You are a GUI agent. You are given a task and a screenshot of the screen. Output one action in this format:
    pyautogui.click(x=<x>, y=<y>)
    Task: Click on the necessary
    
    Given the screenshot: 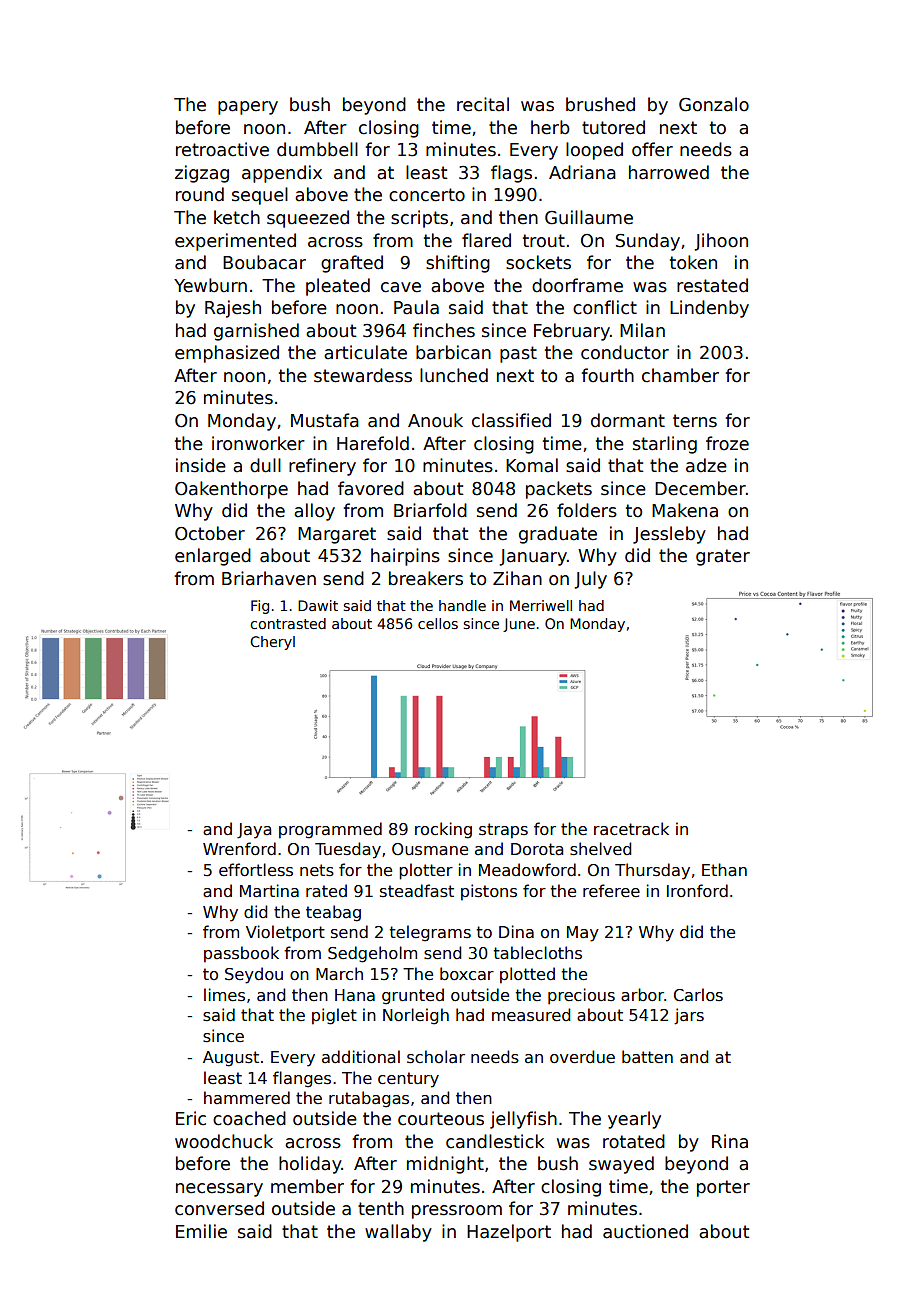 What is the action you would take?
    pyautogui.click(x=219, y=1190)
